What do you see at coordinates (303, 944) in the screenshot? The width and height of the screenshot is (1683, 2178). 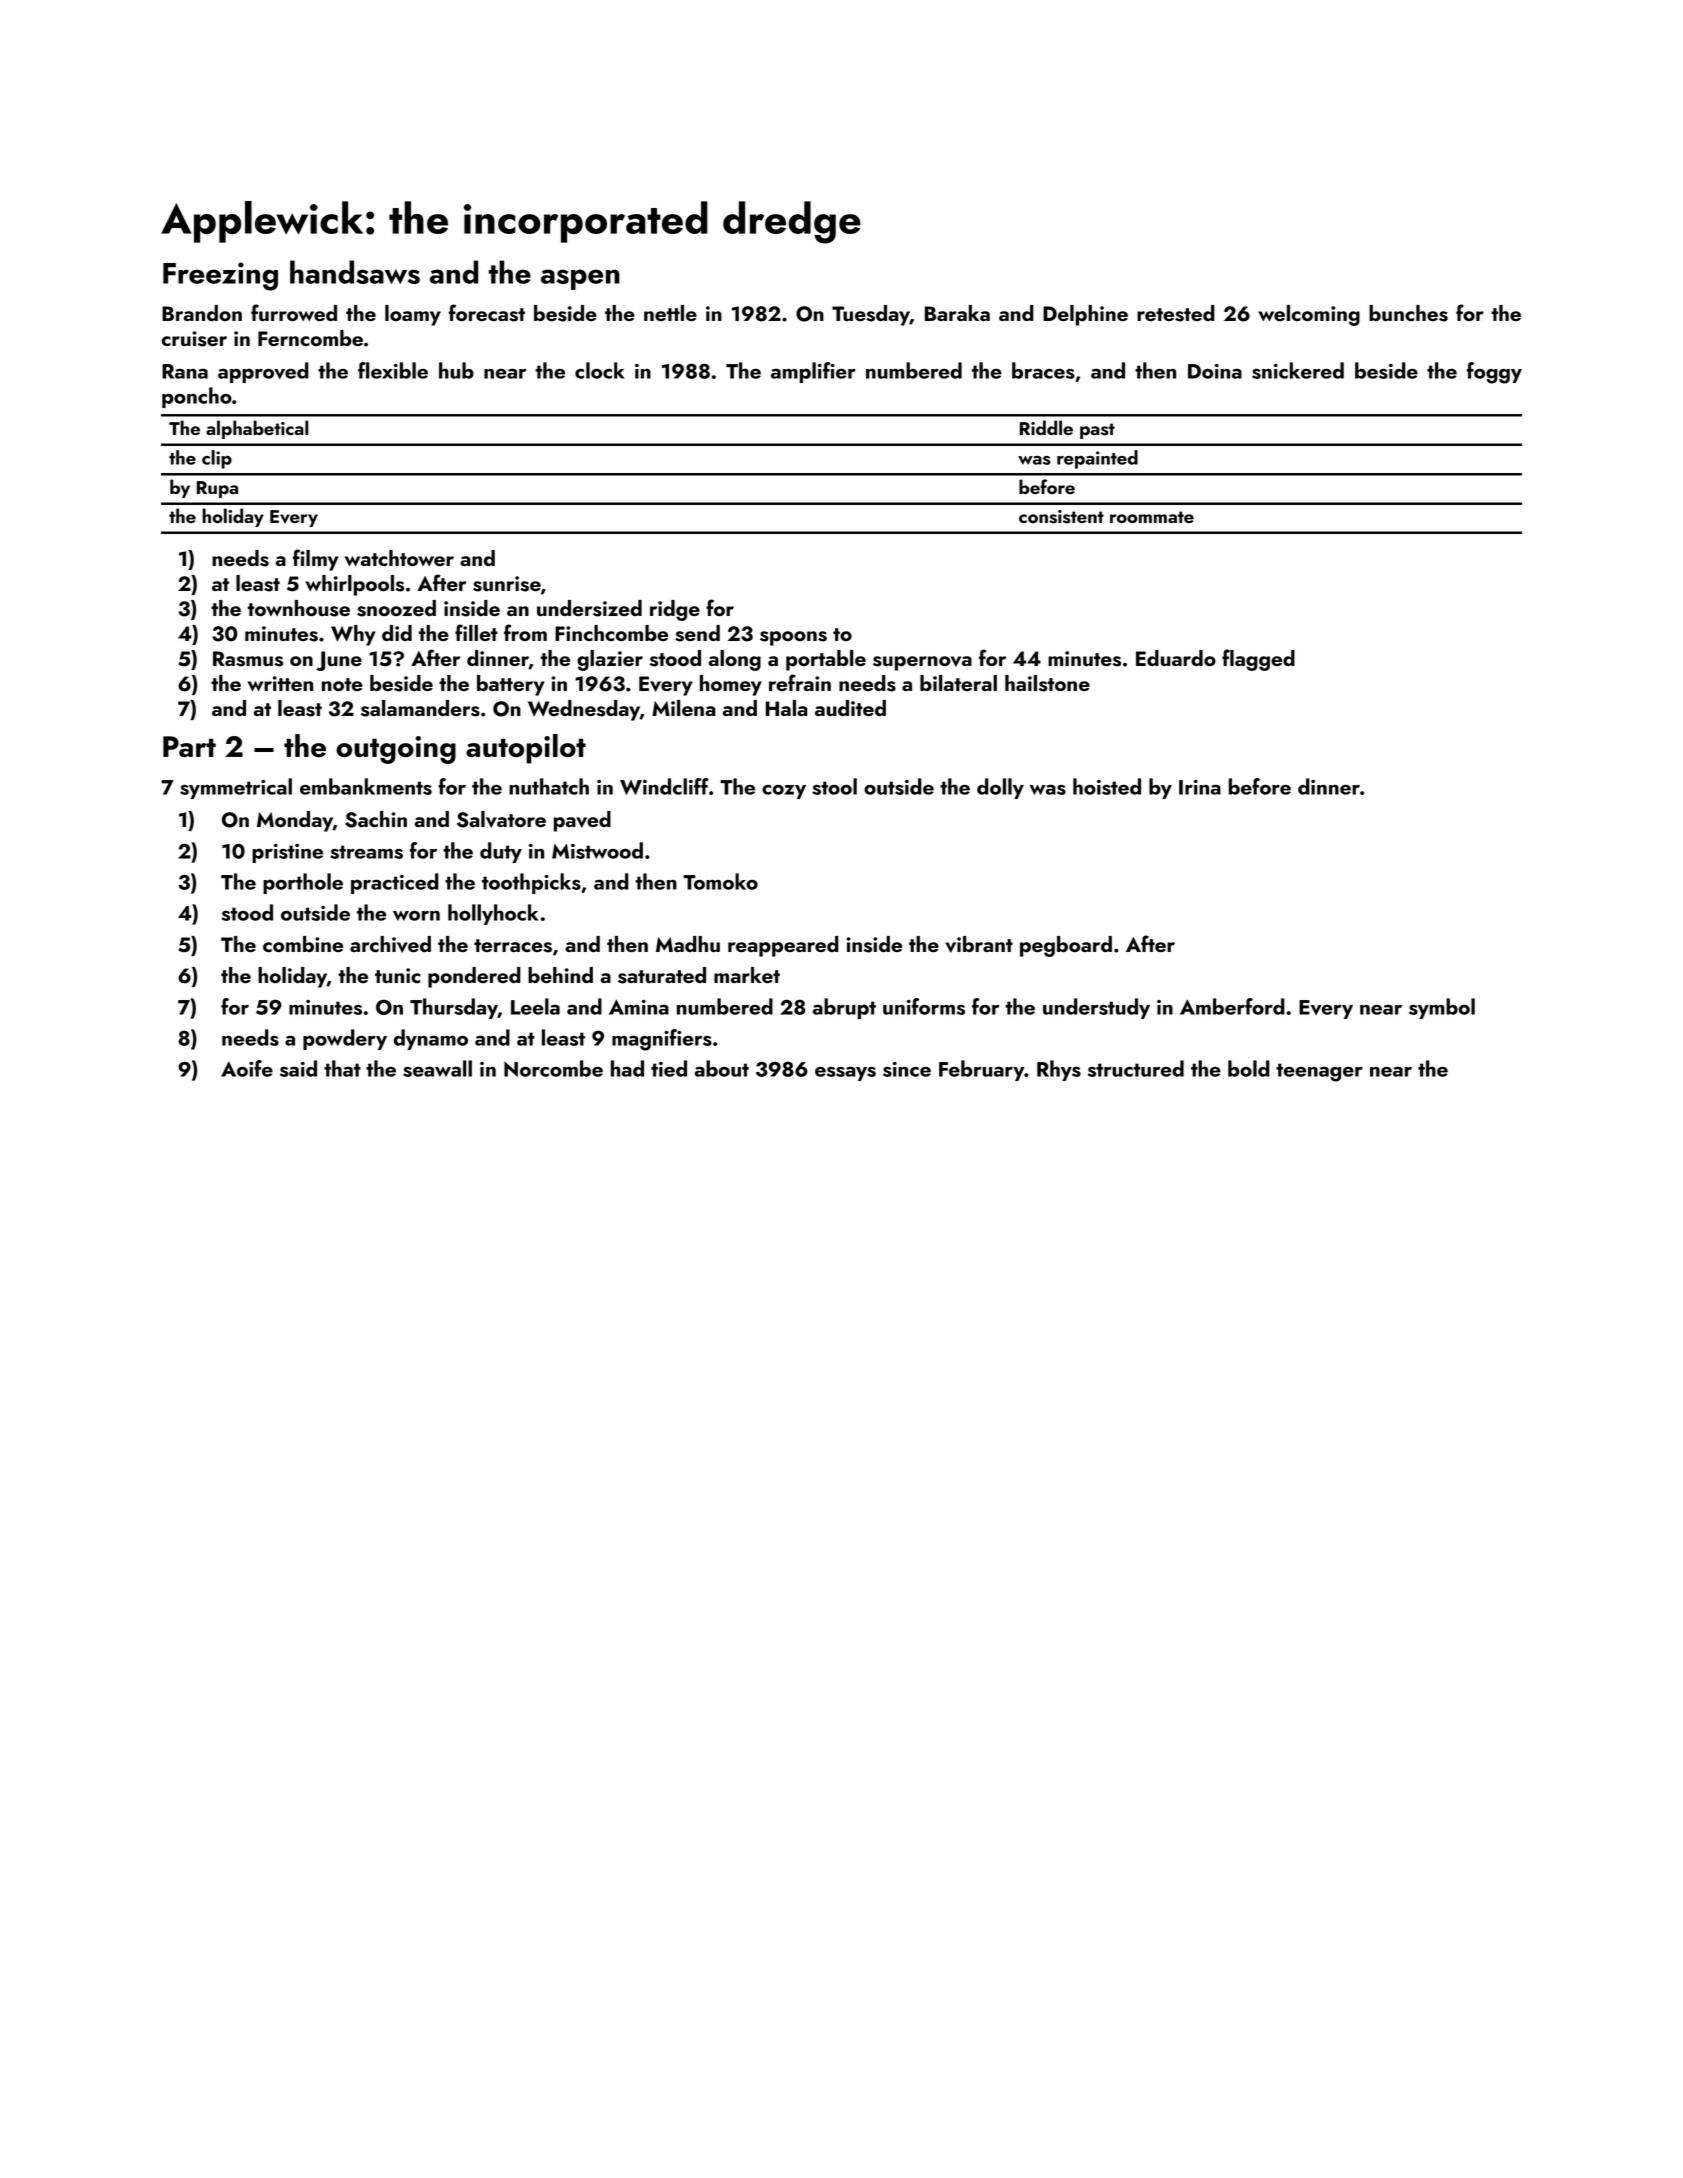 I see `combine` at bounding box center [303, 944].
